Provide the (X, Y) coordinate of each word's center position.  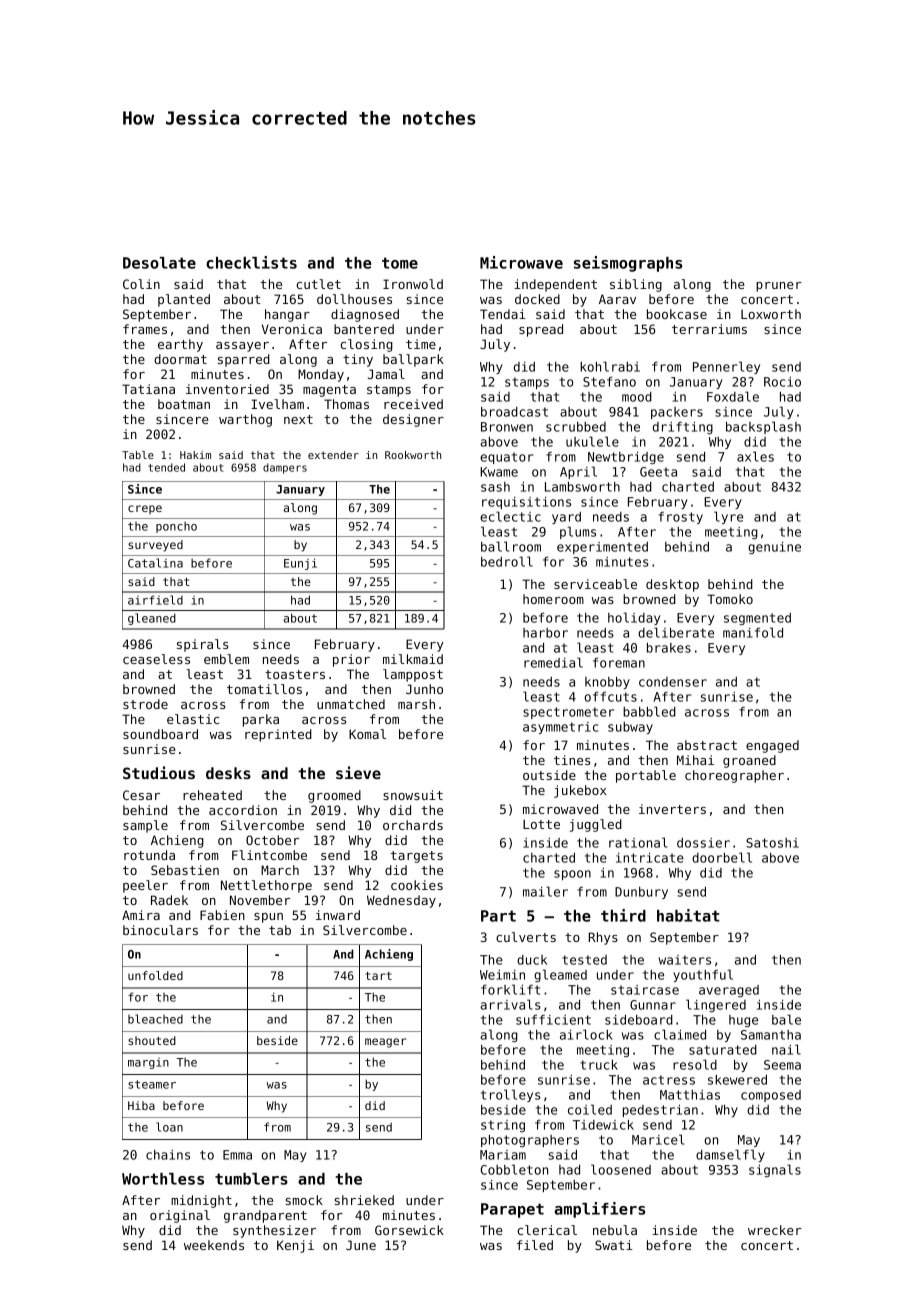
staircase (645, 990)
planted (184, 300)
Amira (141, 915)
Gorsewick (409, 1230)
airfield (155, 600)
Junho (424, 689)
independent (555, 285)
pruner (779, 287)
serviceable (595, 584)
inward (338, 915)
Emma (237, 1155)
